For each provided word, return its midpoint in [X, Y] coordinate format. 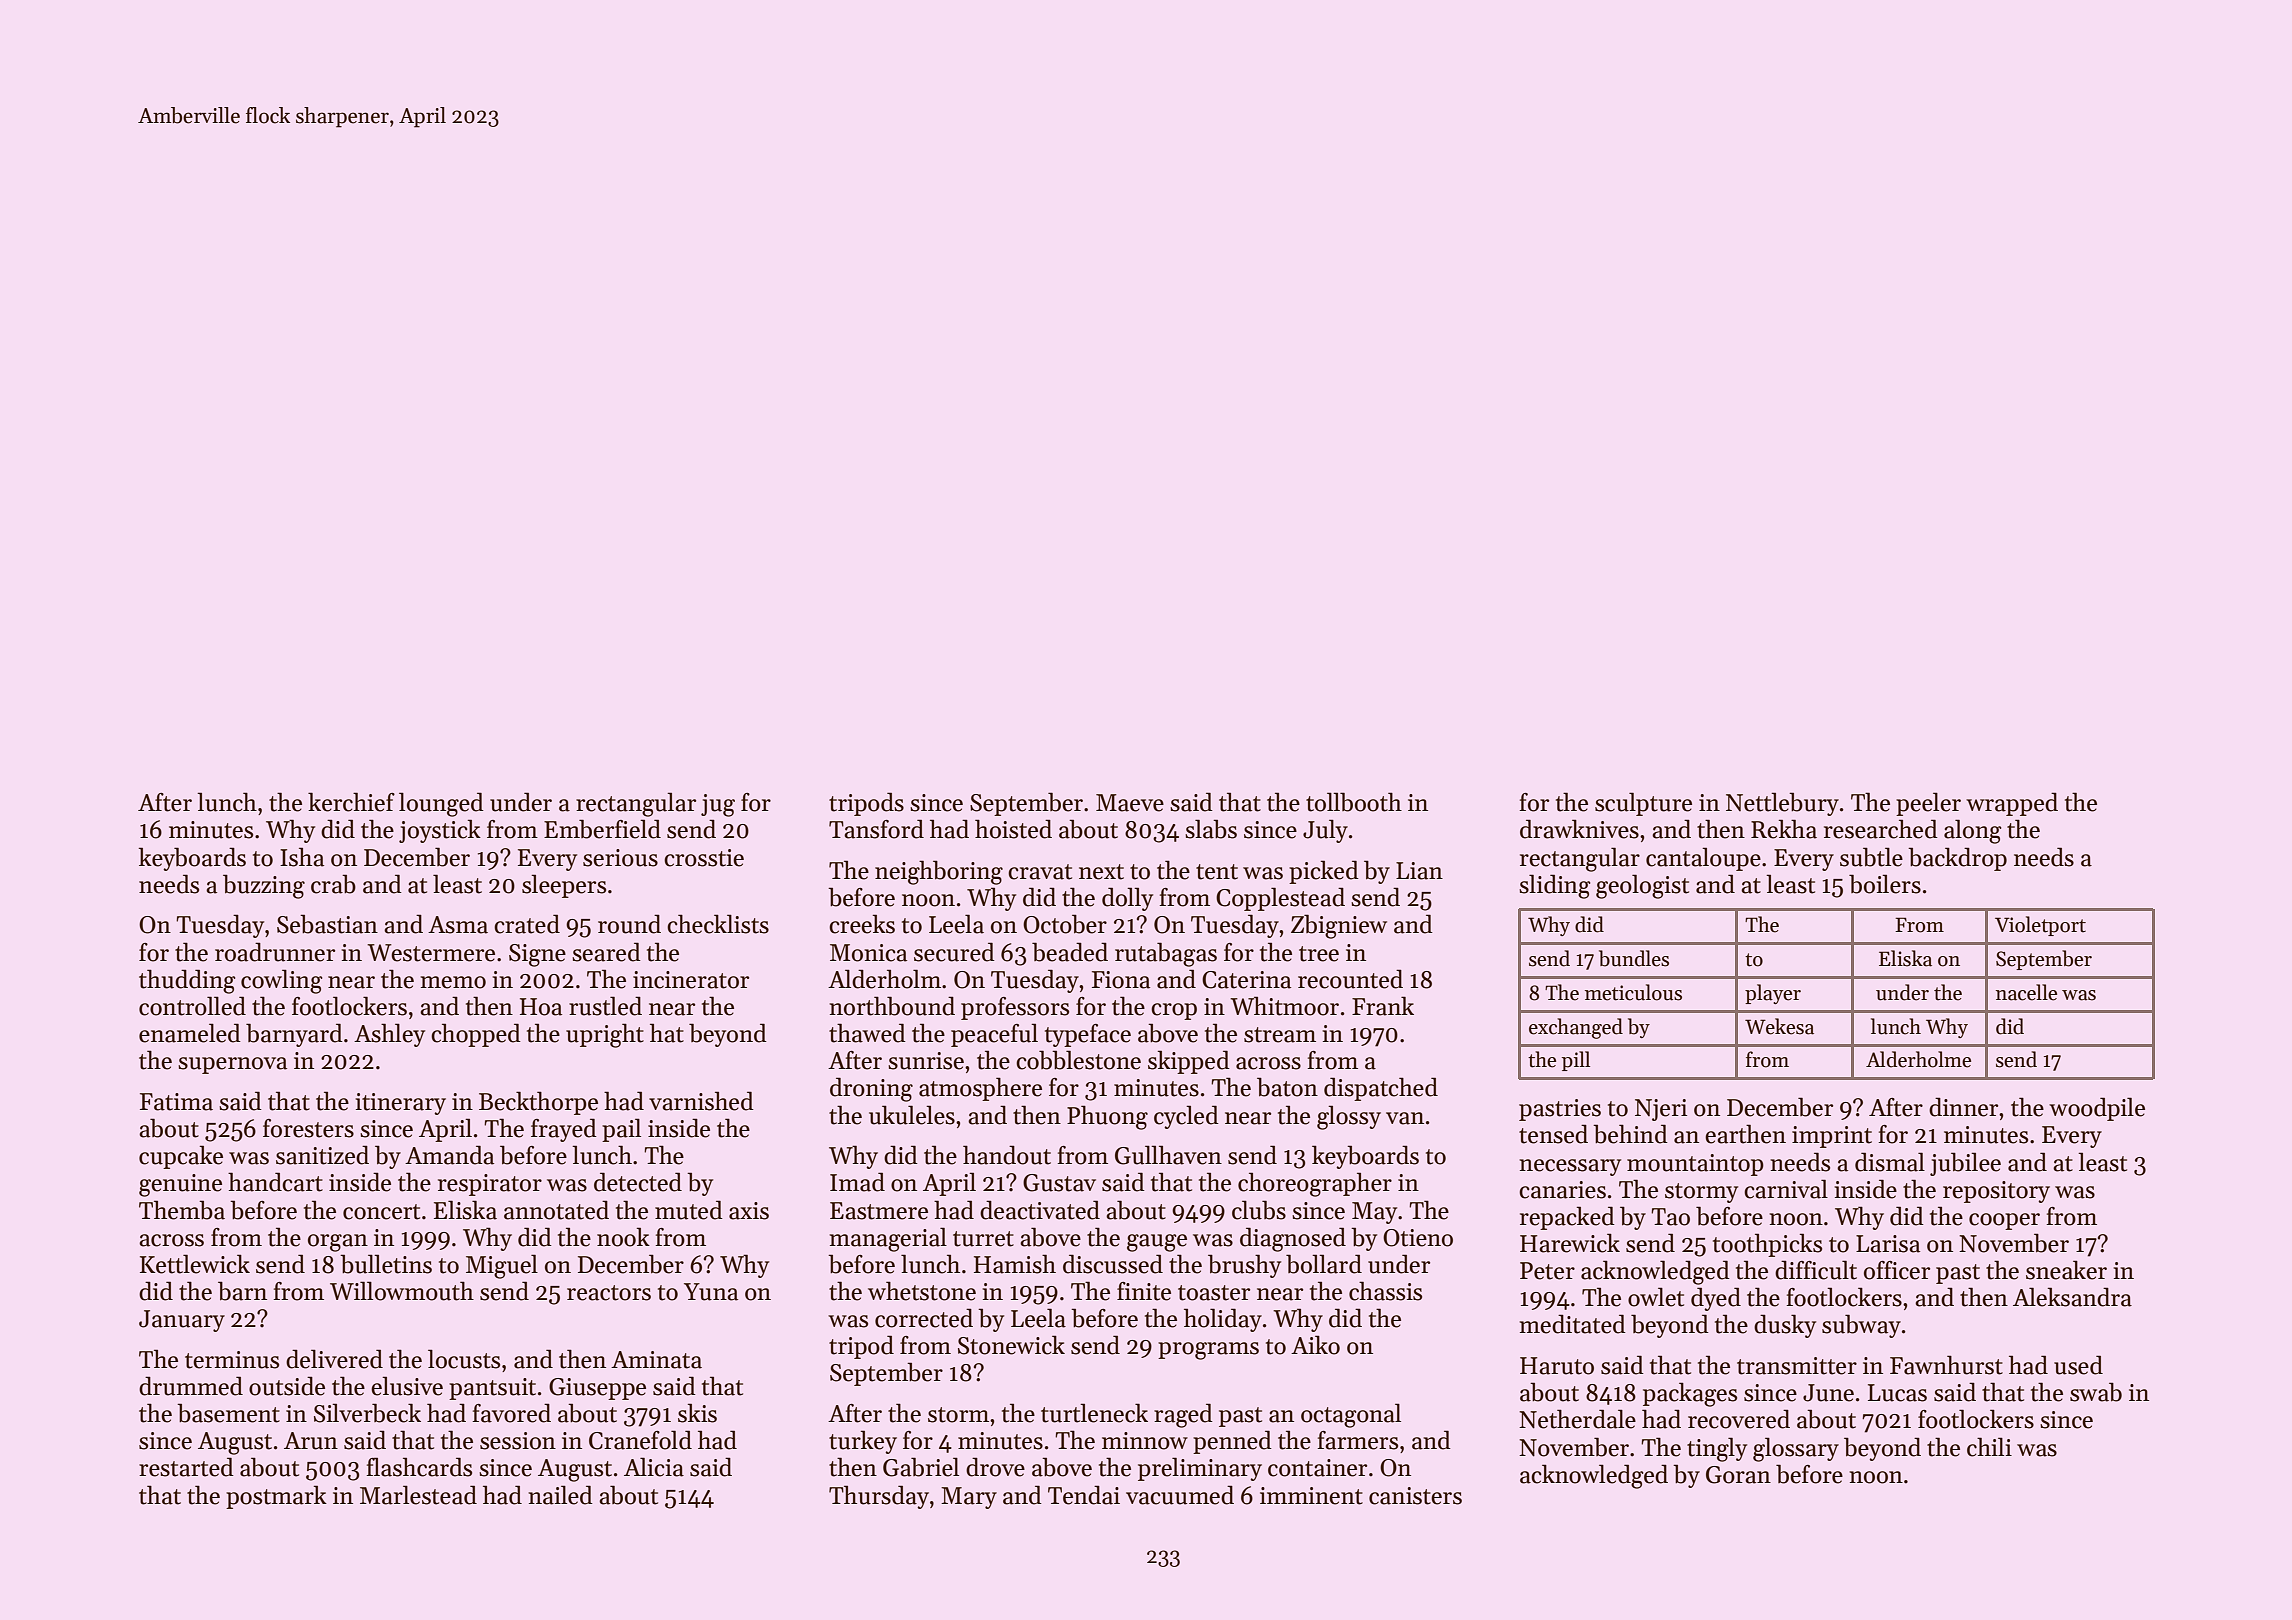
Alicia [654, 1467]
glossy [1349, 1117]
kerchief [351, 802]
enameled [190, 1033]
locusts [464, 1359]
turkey [863, 1442]
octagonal [1351, 1415]
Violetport [2040, 926]
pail [621, 1130]
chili [1989, 1447]
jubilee [1965, 1164]
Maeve [1130, 803]
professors [1015, 1008]
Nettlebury [1782, 804]
